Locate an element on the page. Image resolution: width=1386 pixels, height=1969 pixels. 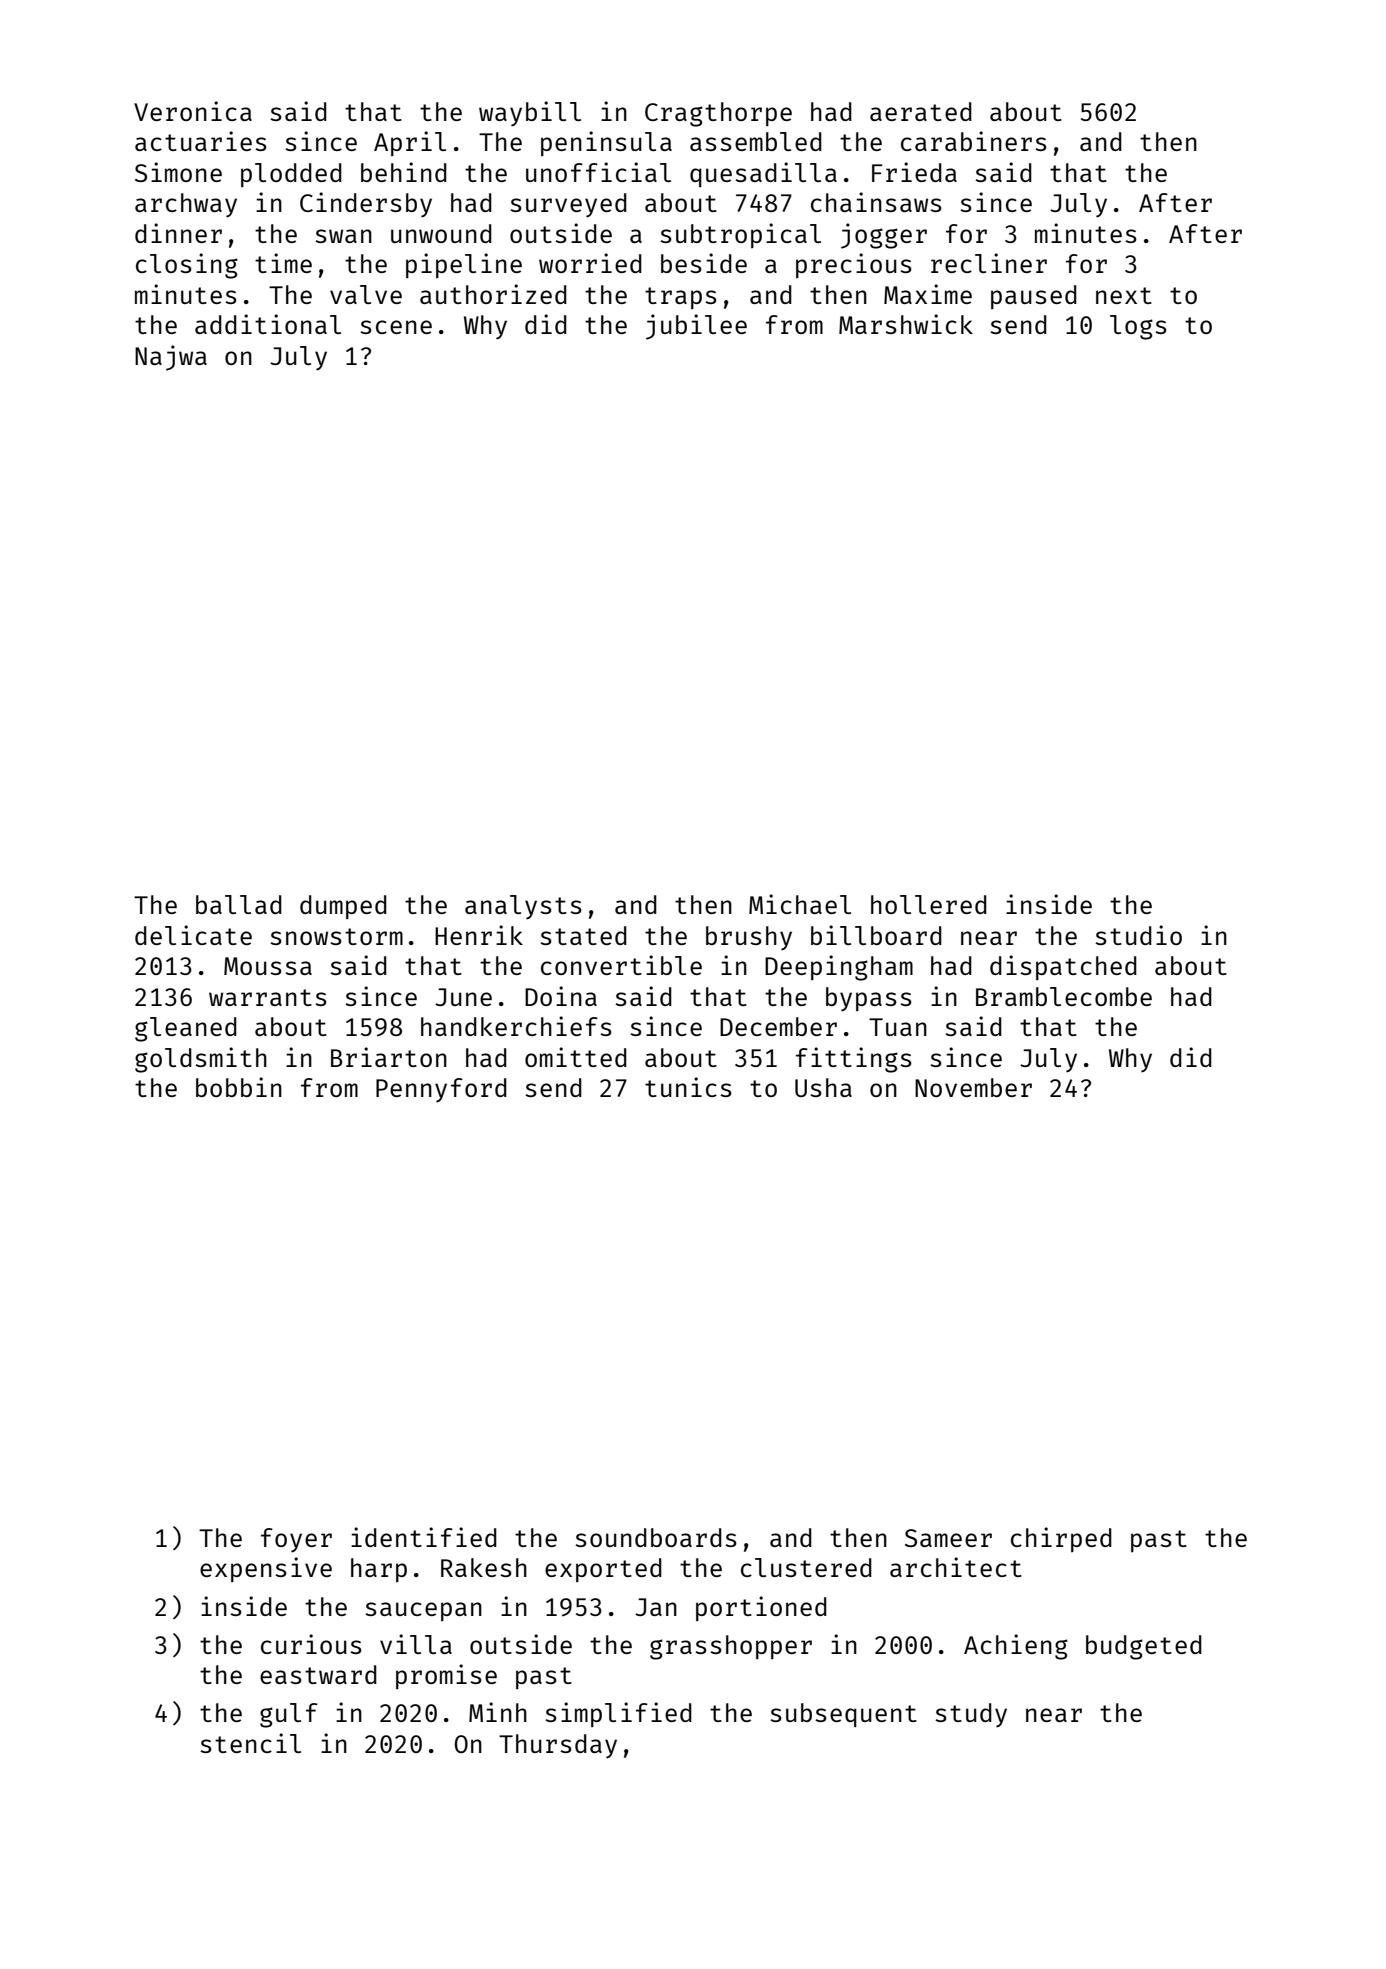
waybill is located at coordinates (530, 114).
